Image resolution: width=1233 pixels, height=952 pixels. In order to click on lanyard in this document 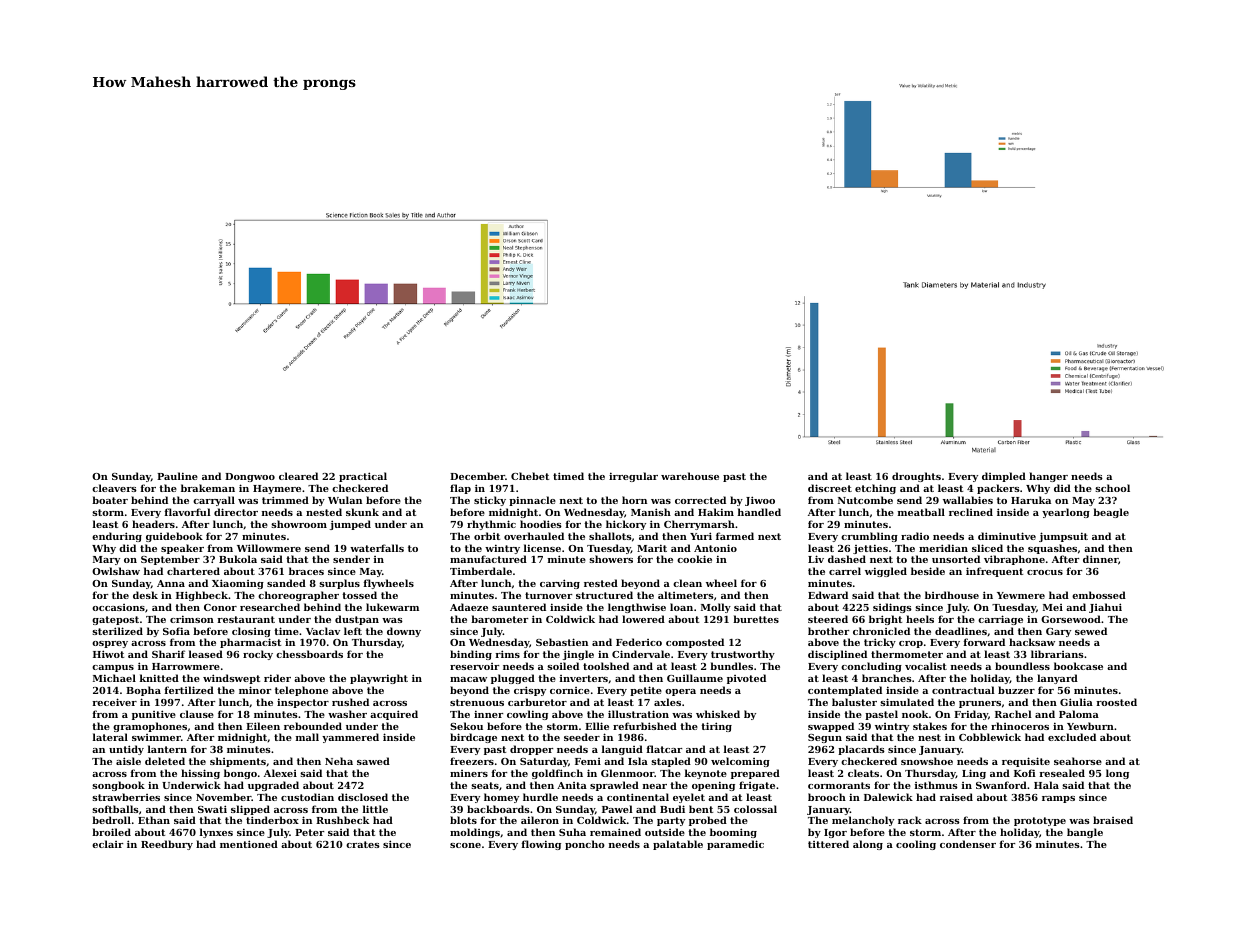, I will do `click(1057, 679)`.
